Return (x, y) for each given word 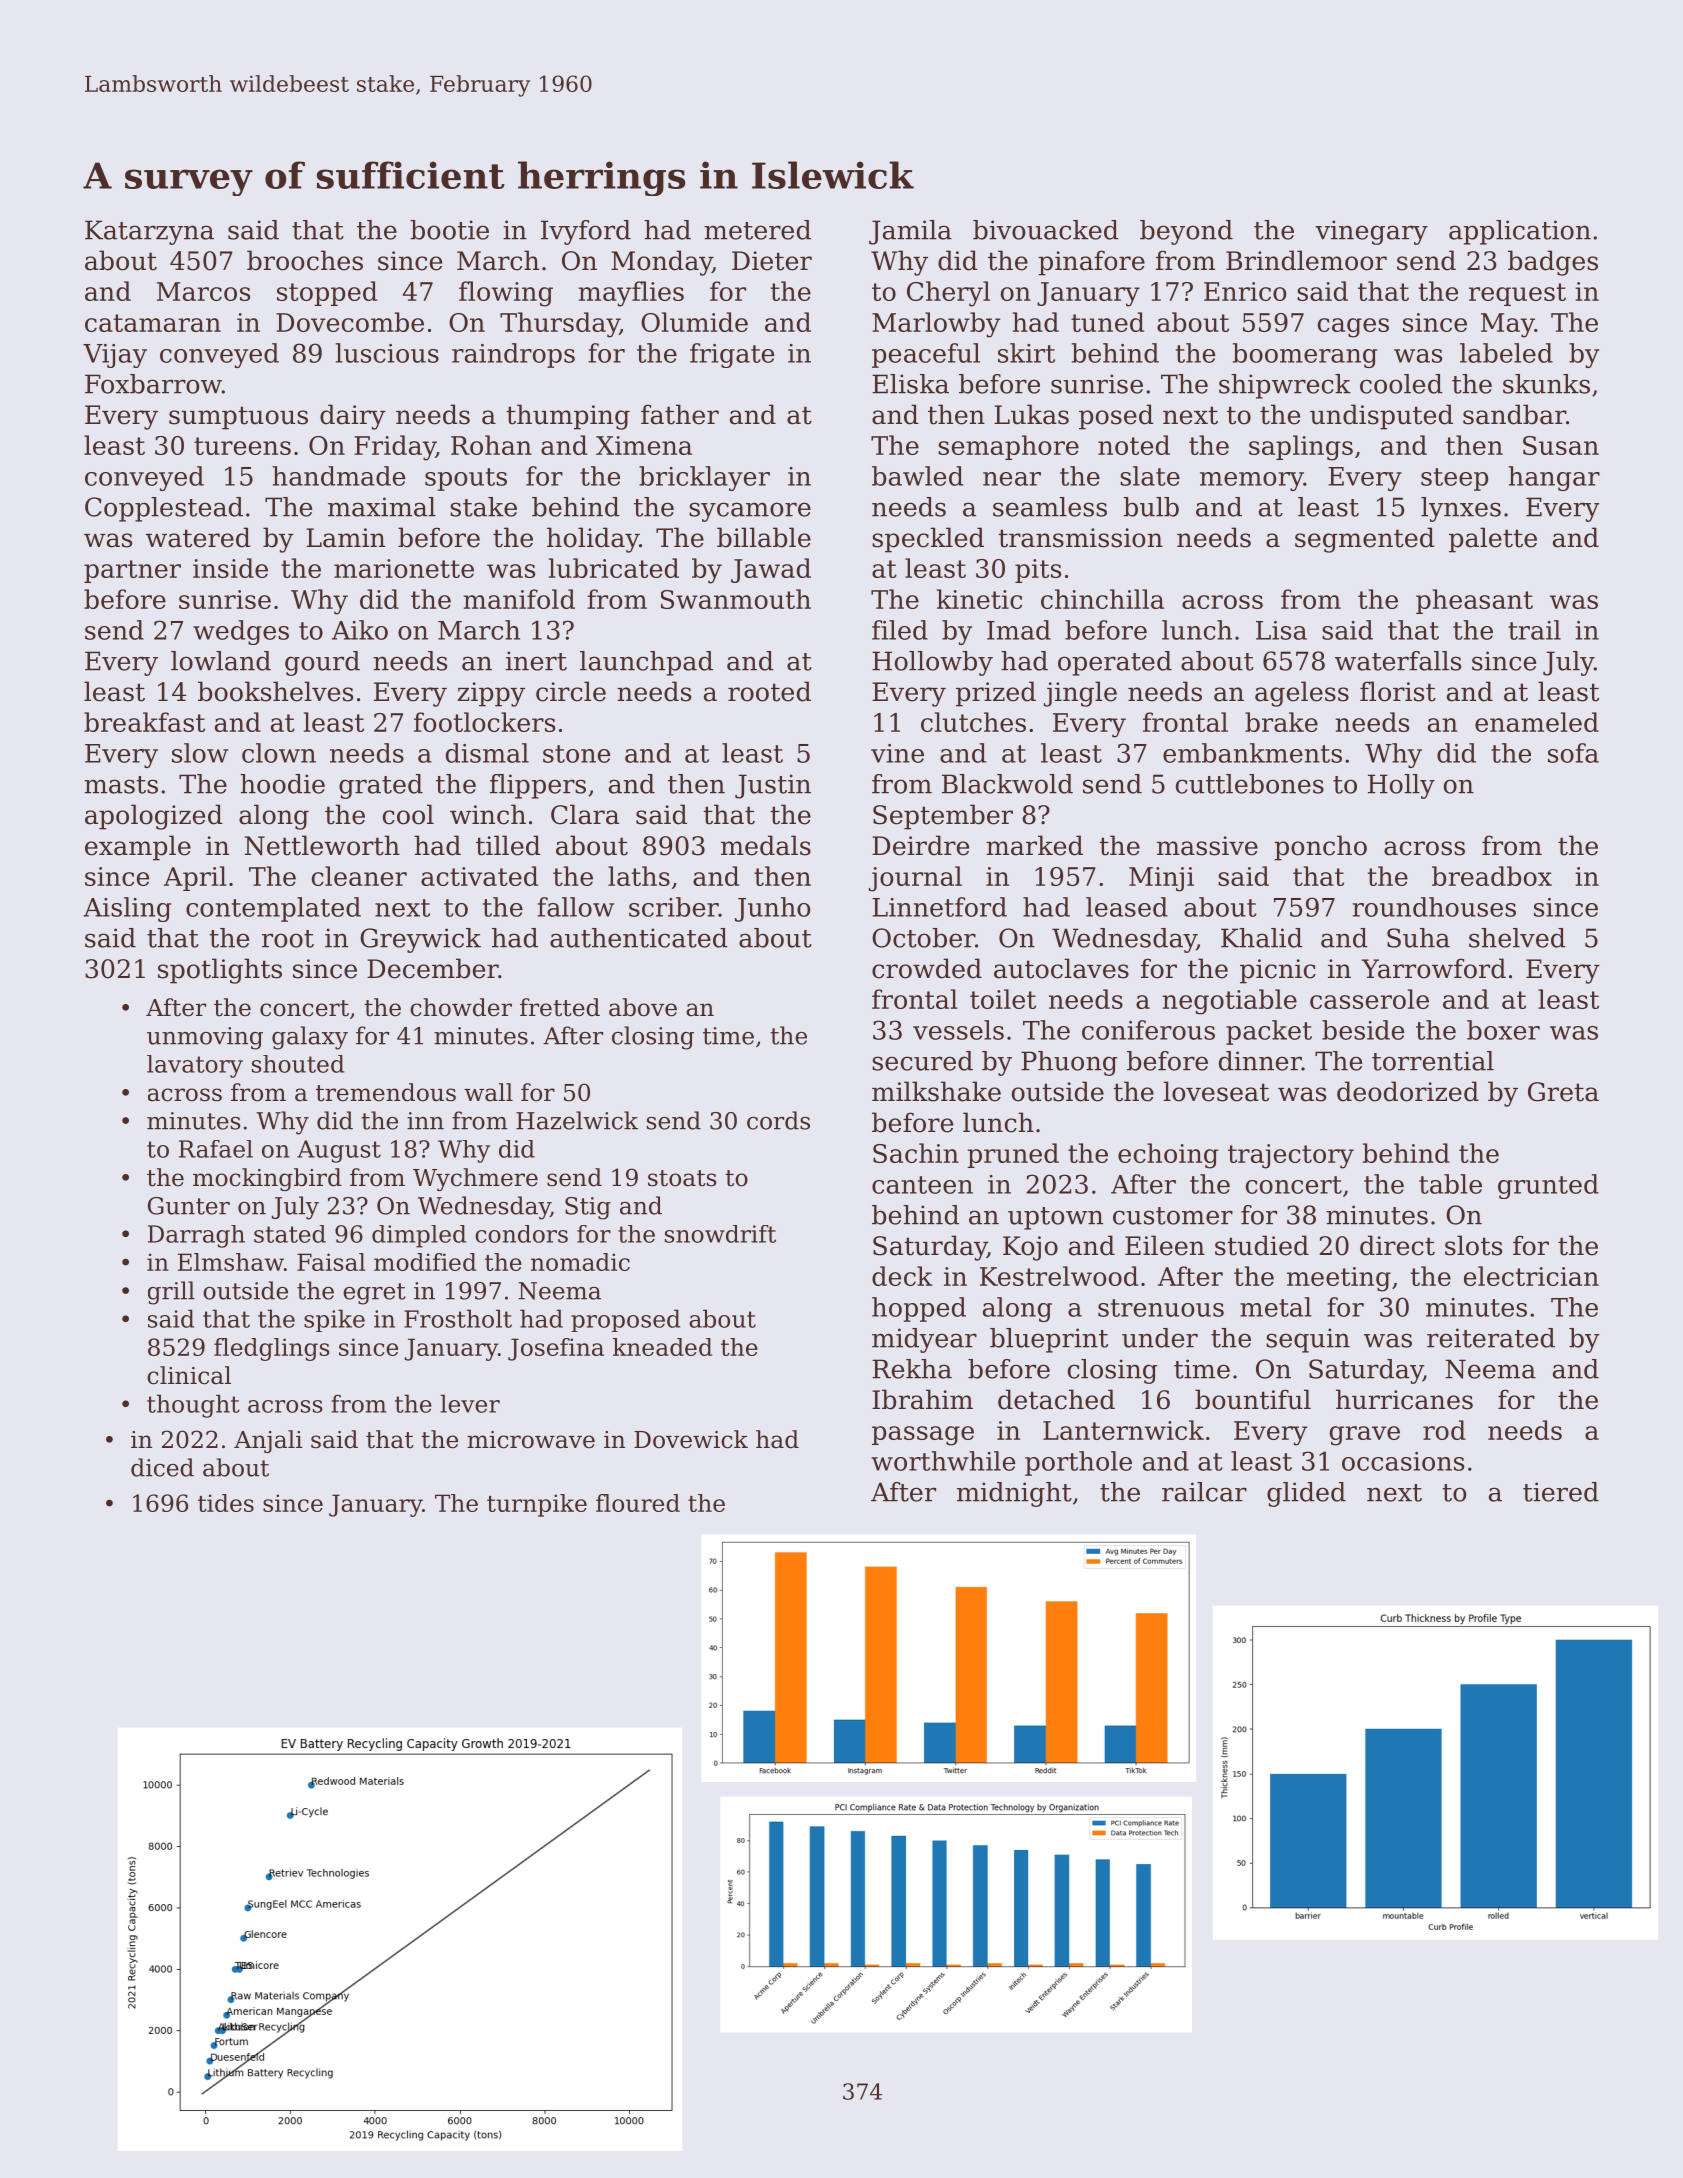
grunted (1548, 1186)
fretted (560, 1007)
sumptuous (238, 418)
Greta (1563, 1092)
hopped (919, 1309)
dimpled (419, 1236)
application (1520, 232)
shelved (1517, 938)
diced (162, 1467)
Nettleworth (322, 845)
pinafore (1091, 263)
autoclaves (1061, 968)
